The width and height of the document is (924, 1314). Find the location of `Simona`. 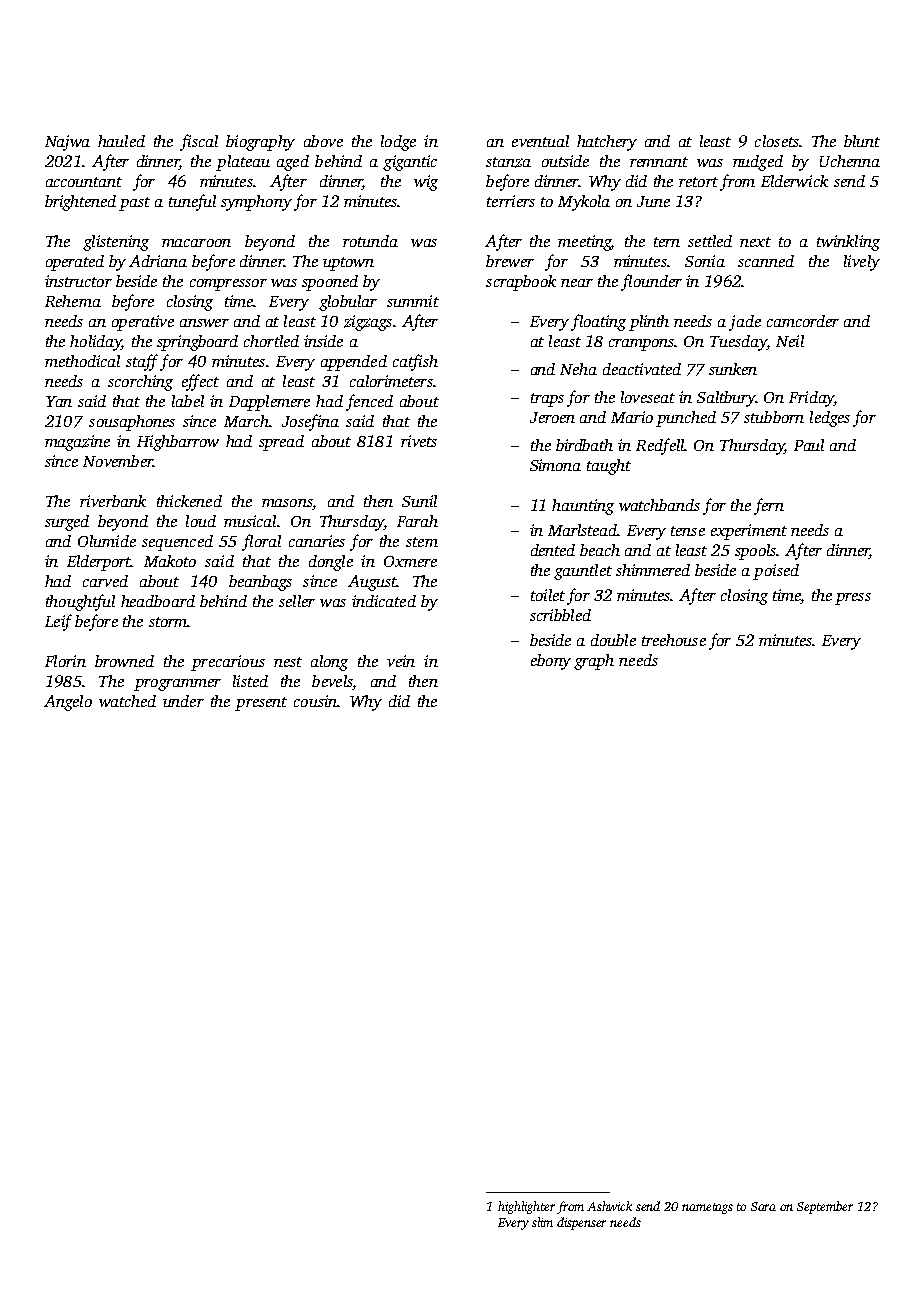

Simona is located at coordinates (555, 465).
